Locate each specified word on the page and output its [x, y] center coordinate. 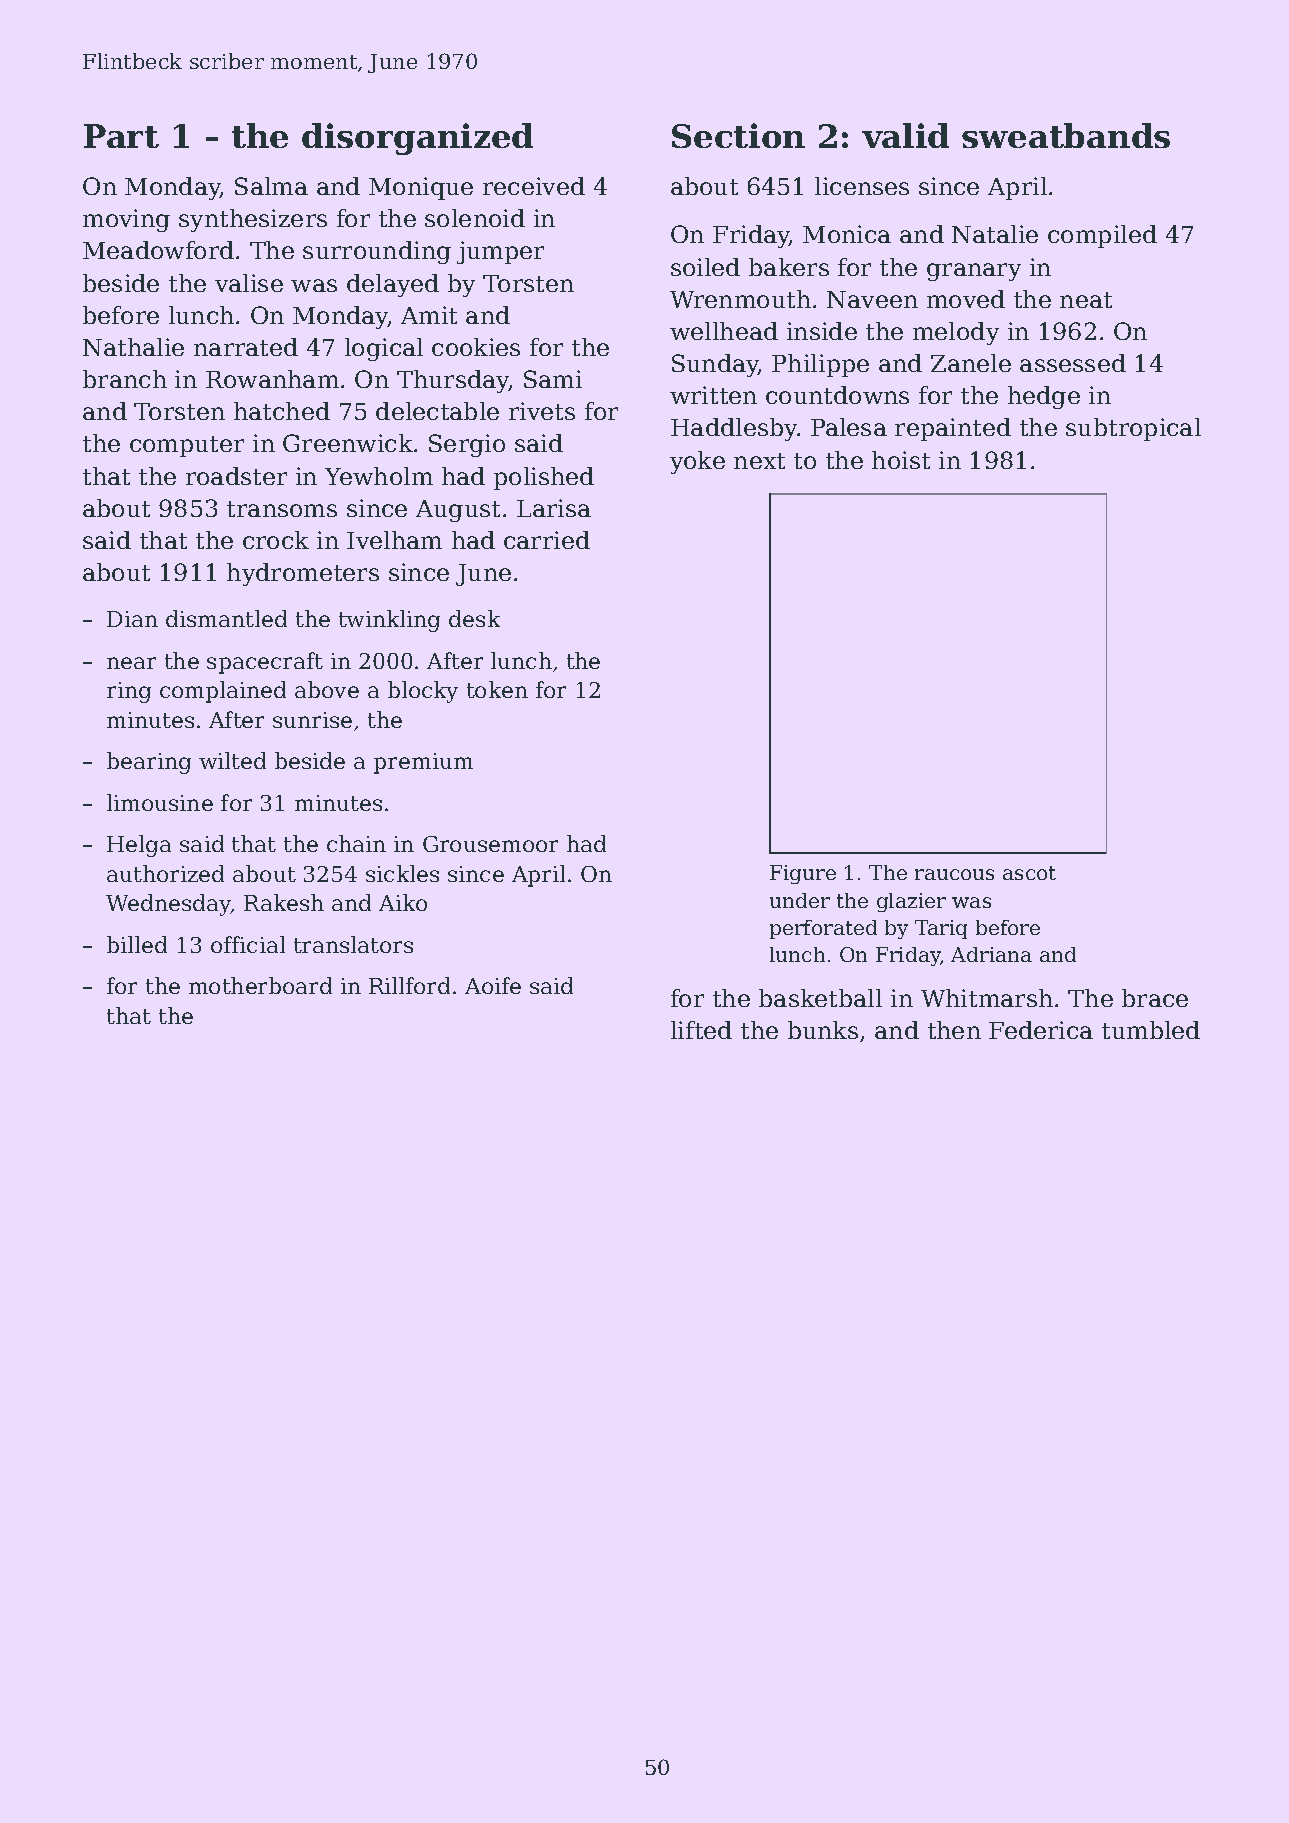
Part [121, 136]
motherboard [260, 985]
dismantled [226, 618]
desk [474, 618]
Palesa [849, 427]
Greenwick [348, 443]
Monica [847, 234]
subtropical [1133, 429]
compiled [1102, 236]
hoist [901, 460]
